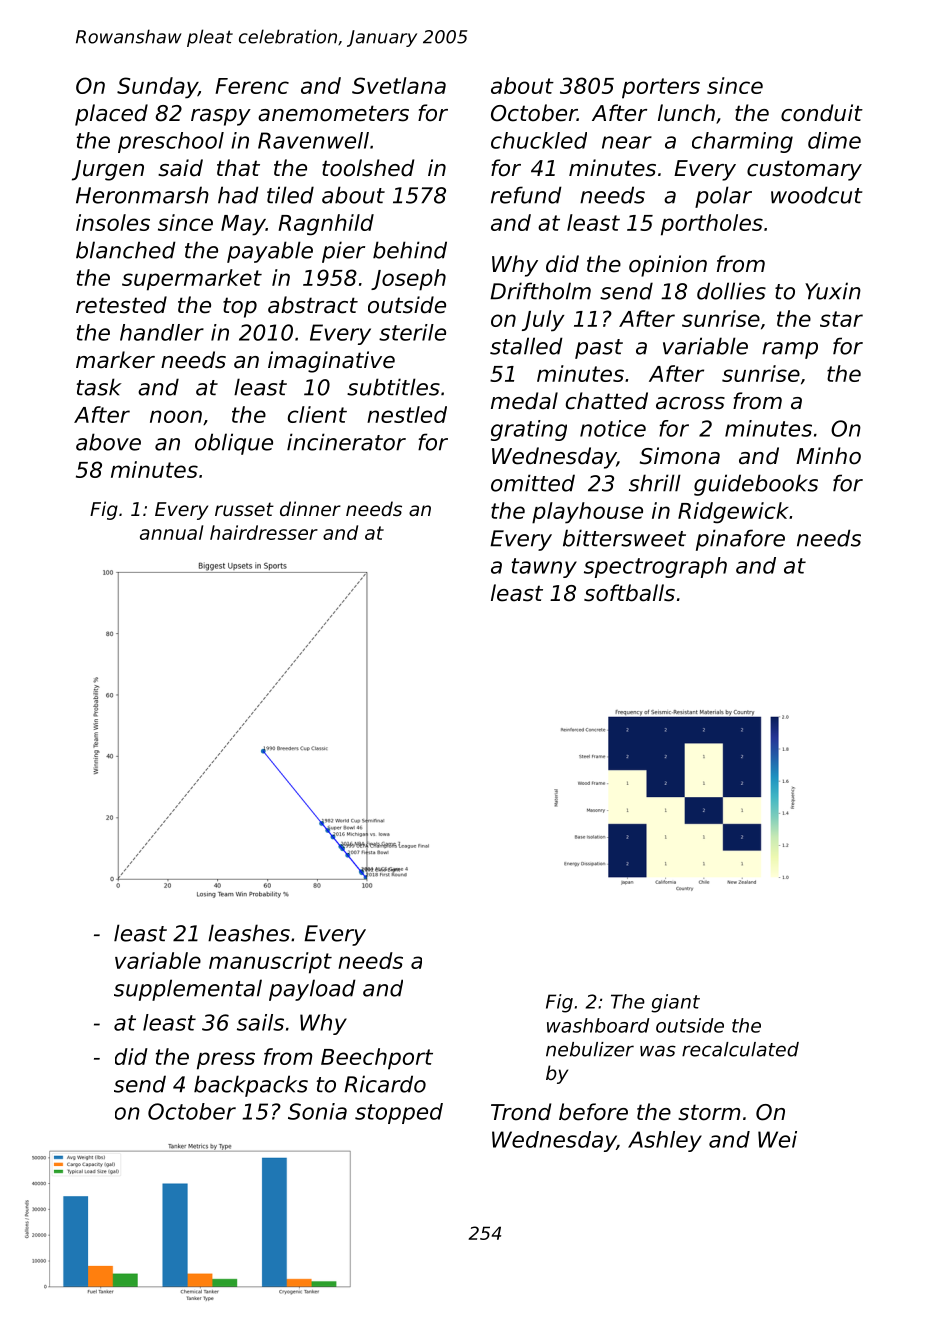 Image resolution: width=937 pixels, height=1329 pixels. Describe the element at coordinates (399, 85) in the screenshot. I see `Svetlana` at that location.
